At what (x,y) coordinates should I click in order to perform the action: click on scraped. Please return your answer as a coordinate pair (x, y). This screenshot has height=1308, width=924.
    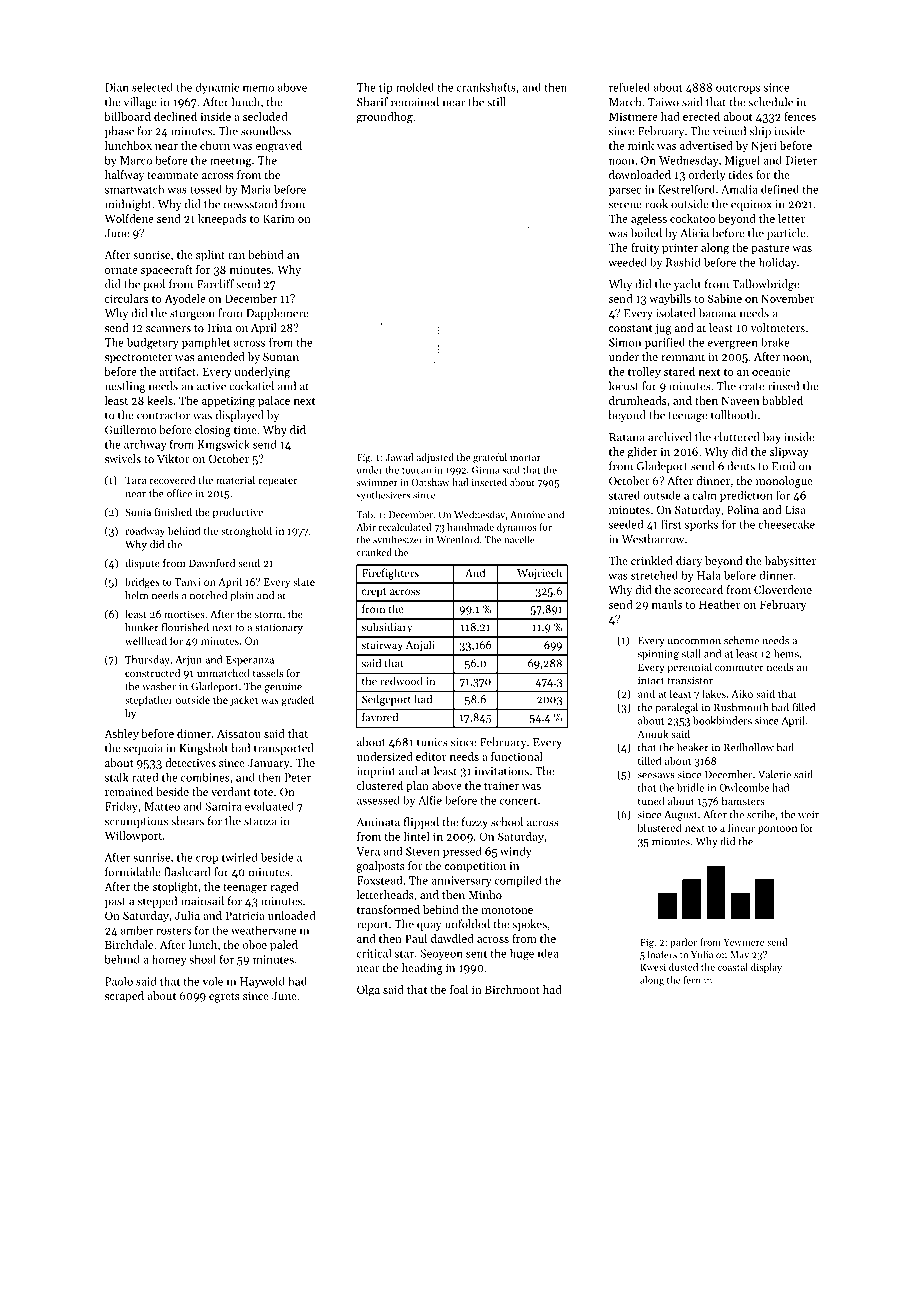
    Looking at the image, I should click on (124, 997).
